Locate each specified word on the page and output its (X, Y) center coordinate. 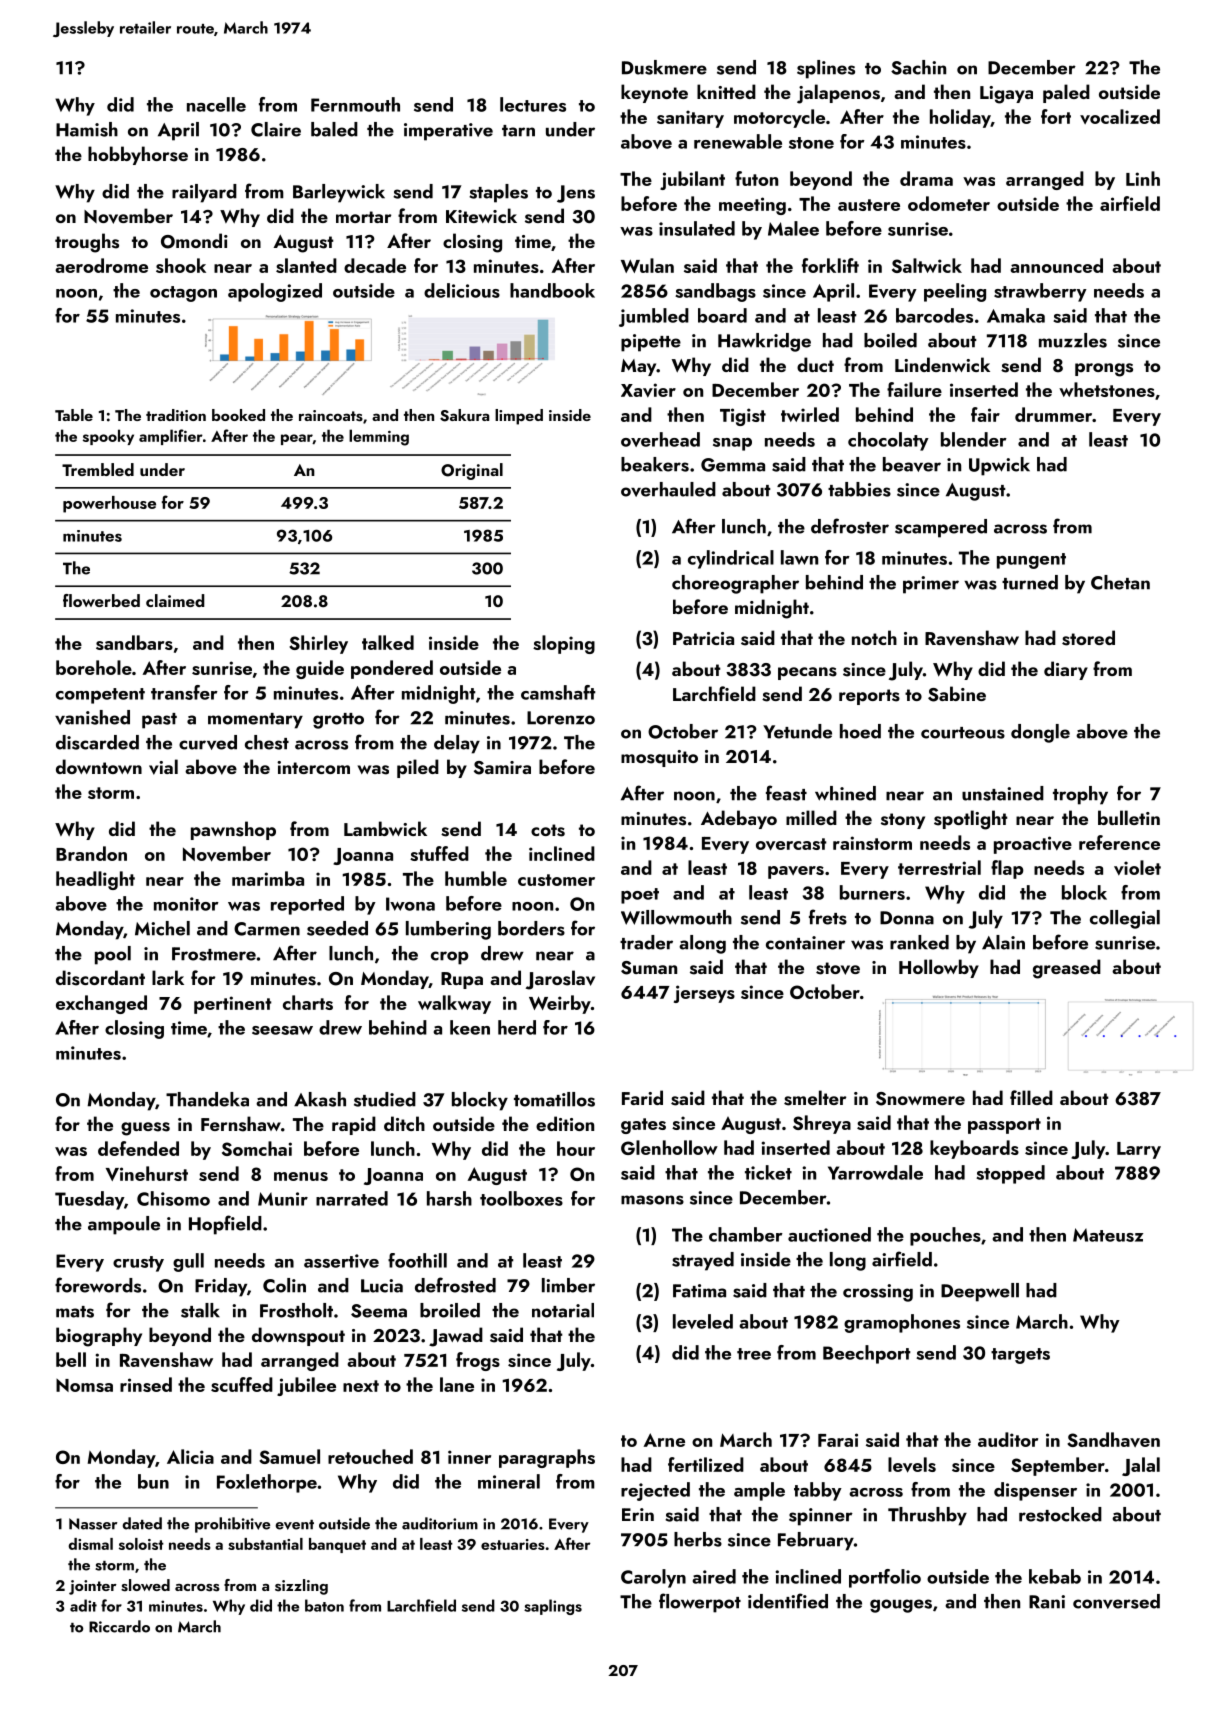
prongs (1104, 370)
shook (181, 265)
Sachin (918, 67)
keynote (654, 93)
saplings (553, 1607)
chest (267, 742)
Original (472, 471)
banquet (337, 1545)
